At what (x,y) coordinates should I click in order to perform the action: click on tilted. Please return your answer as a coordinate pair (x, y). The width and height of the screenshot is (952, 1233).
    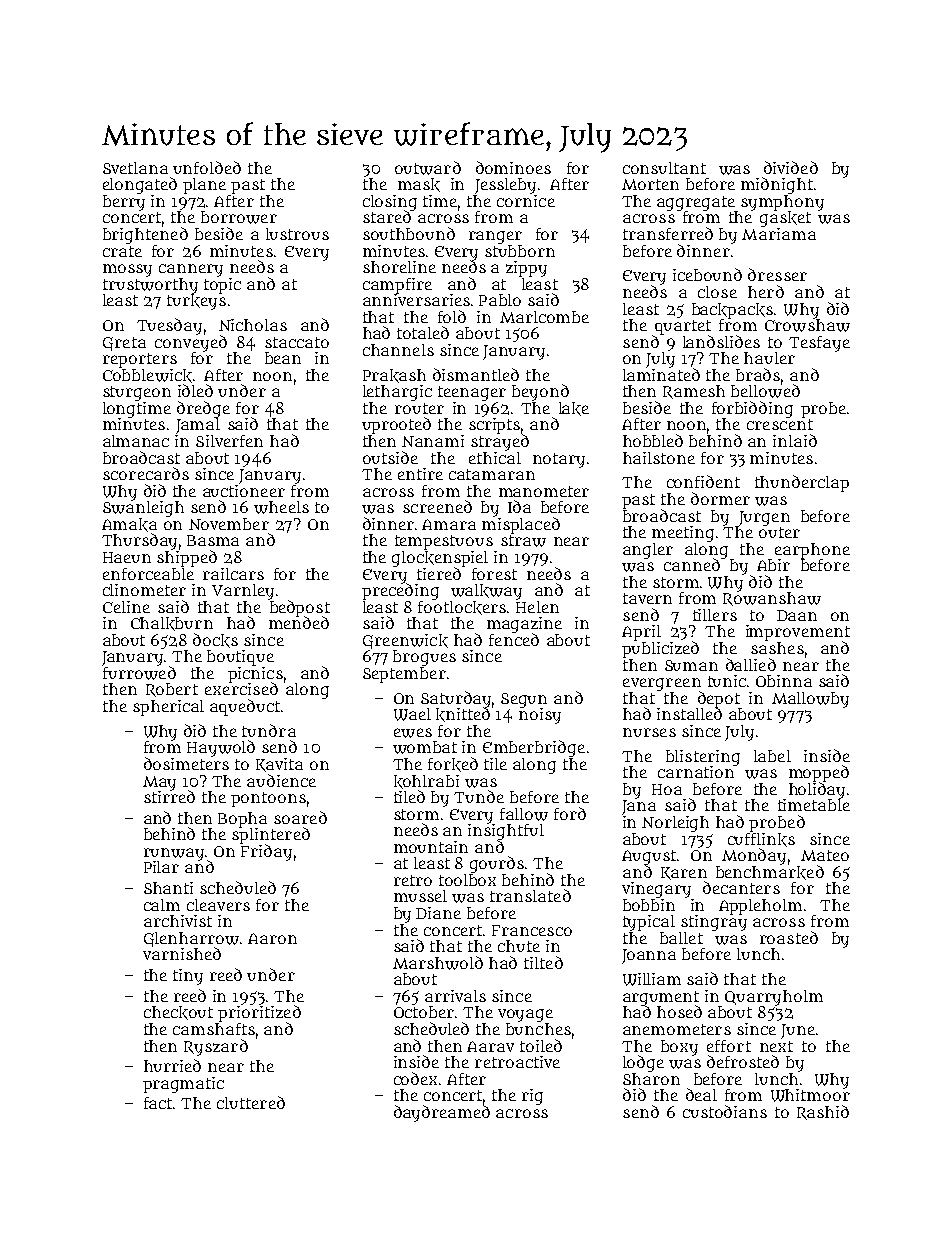
    Looking at the image, I should click on (543, 962).
